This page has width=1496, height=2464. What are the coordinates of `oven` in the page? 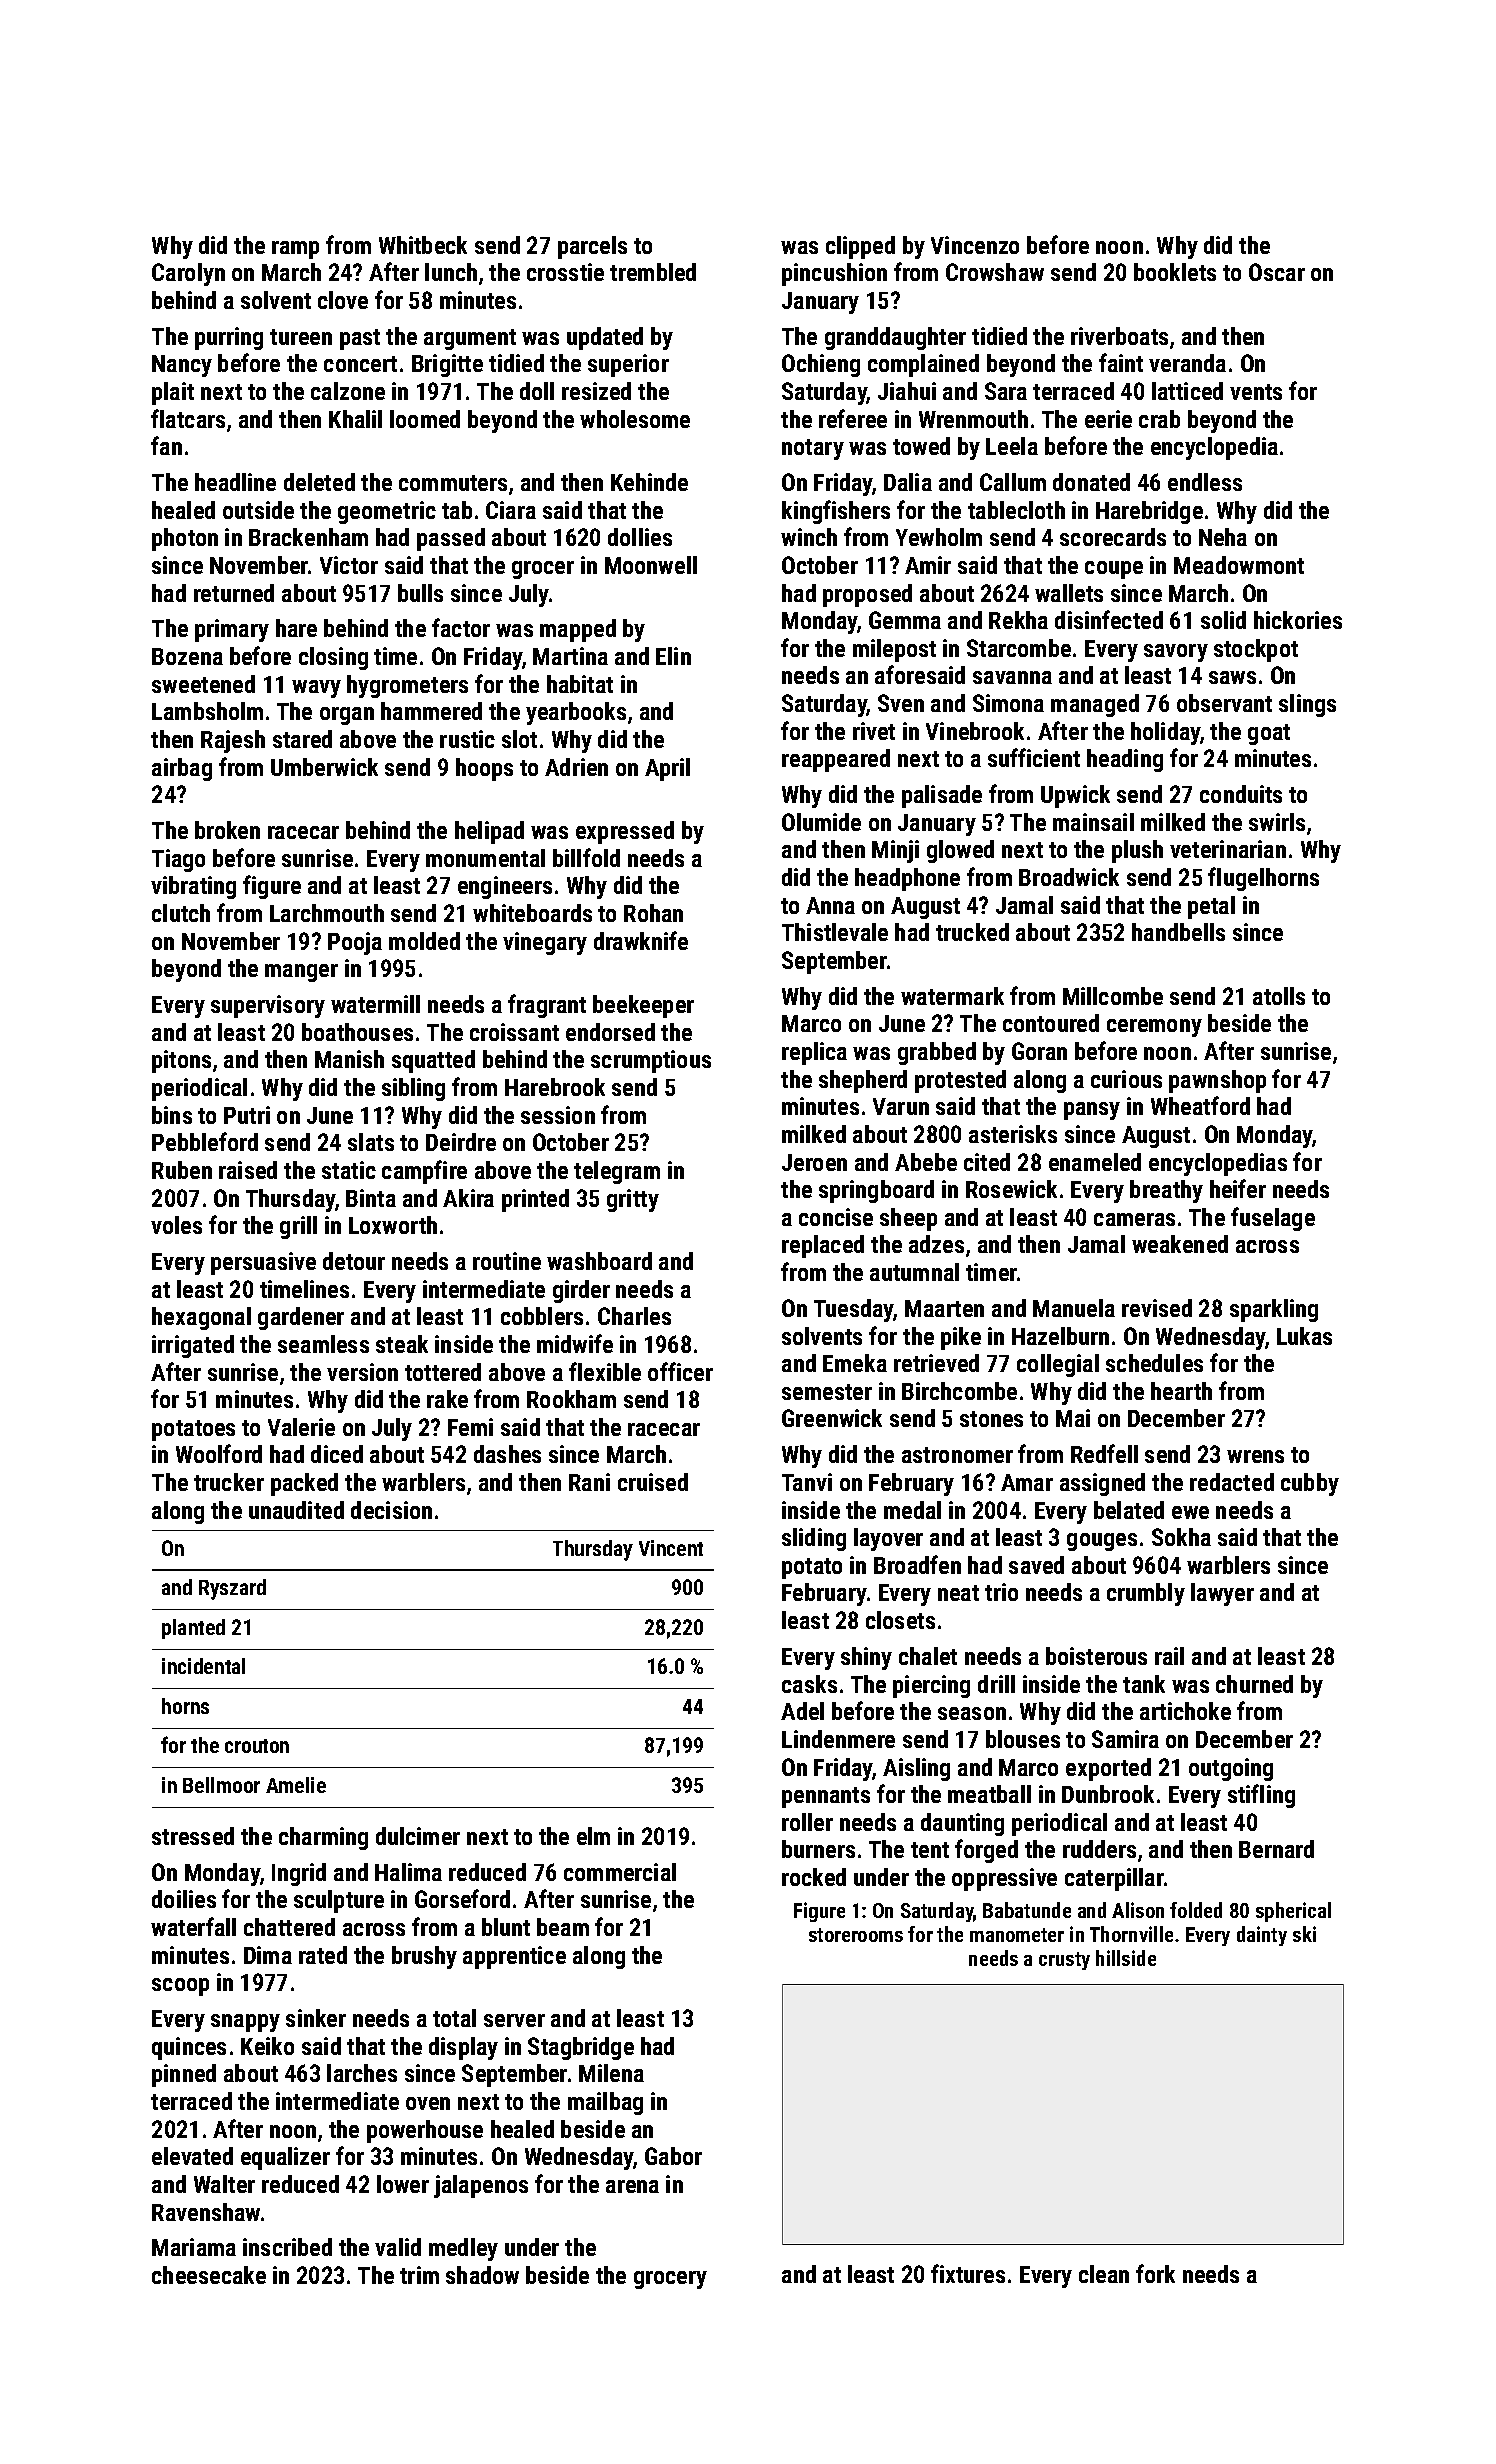 It's located at (428, 2103).
